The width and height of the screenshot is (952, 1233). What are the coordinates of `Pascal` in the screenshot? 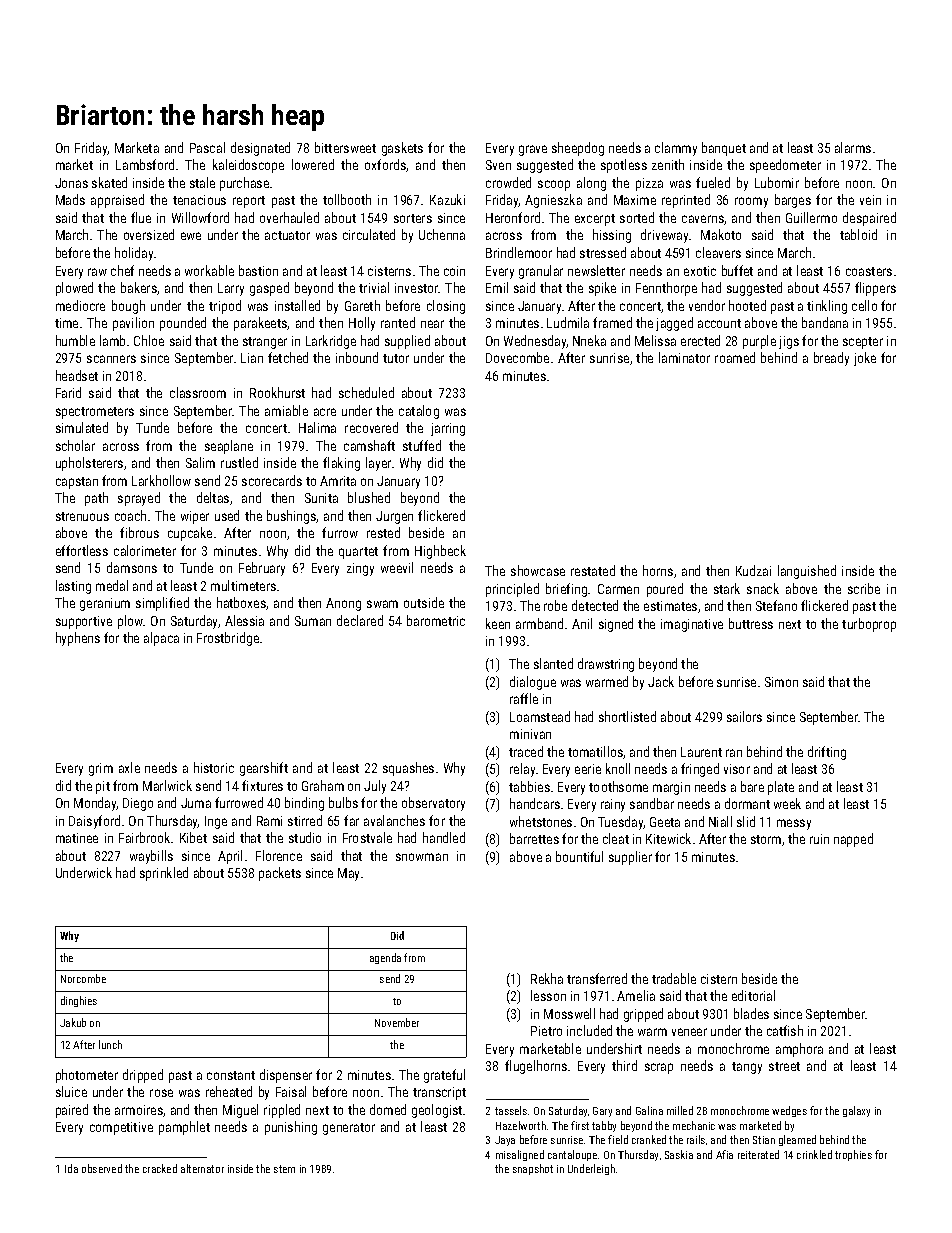 It's located at (207, 147).
